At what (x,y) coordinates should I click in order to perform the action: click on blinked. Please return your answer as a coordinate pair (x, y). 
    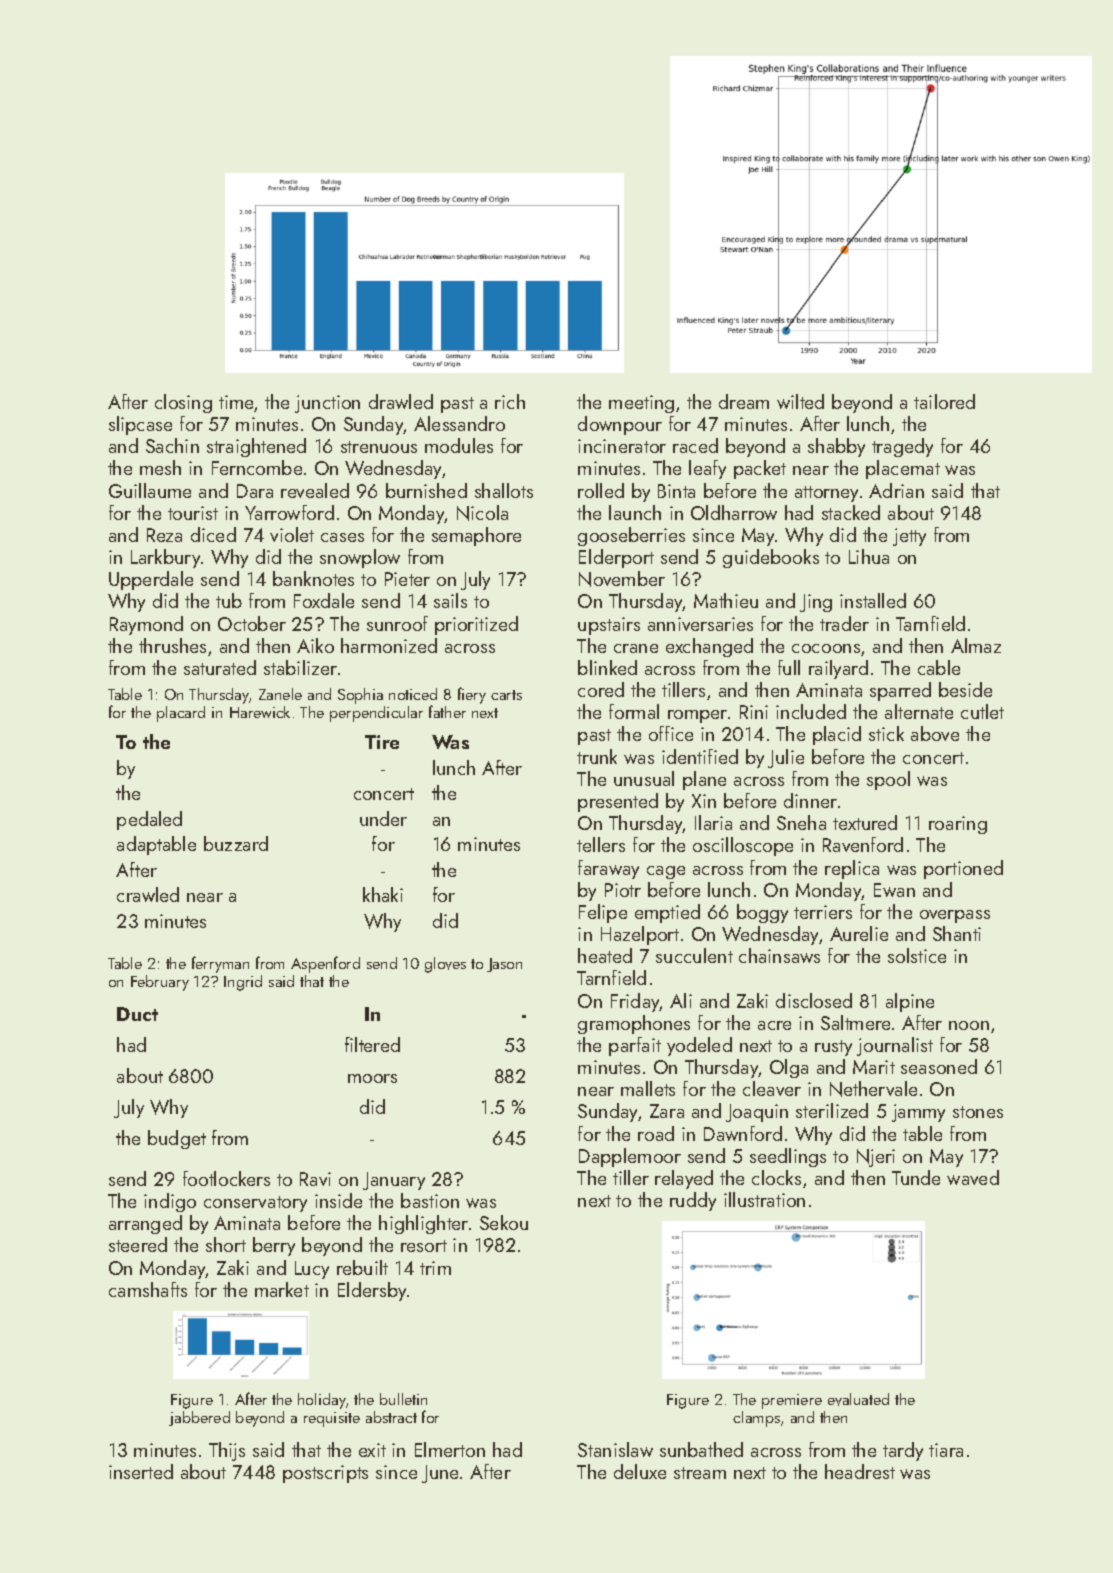
    Looking at the image, I should click on (607, 667).
